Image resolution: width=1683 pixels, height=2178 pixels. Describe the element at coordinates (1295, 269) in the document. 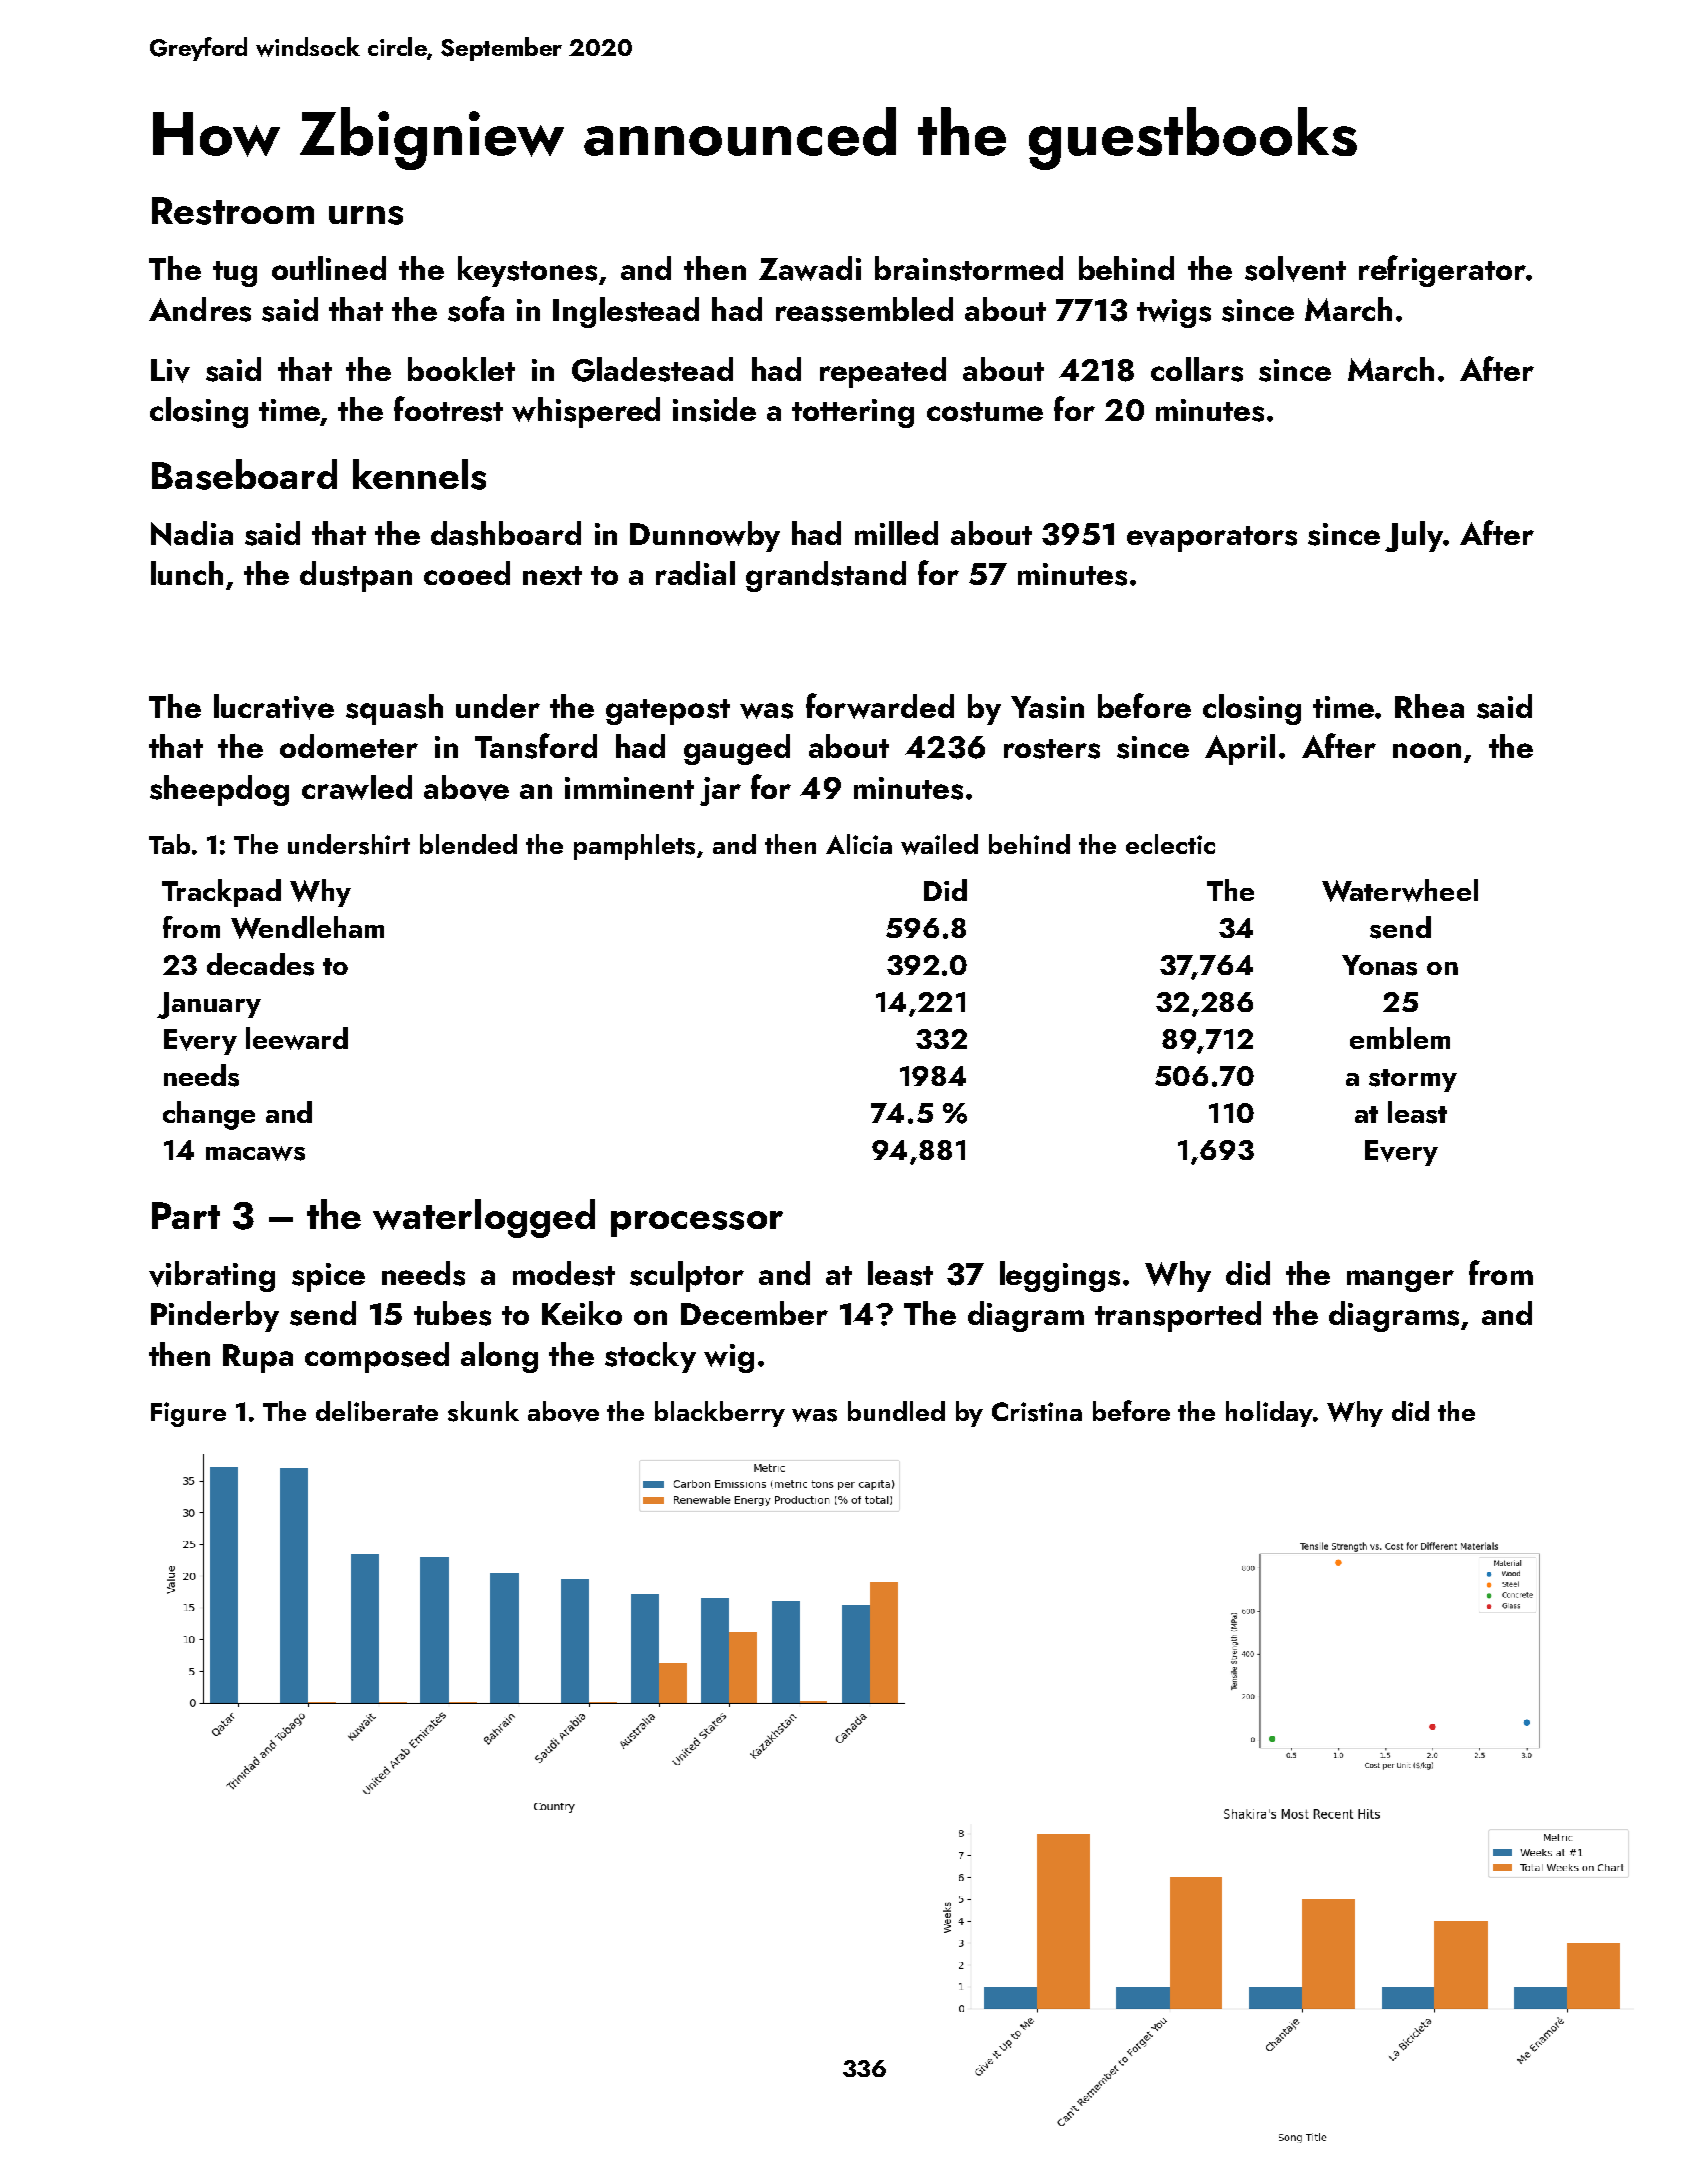

I see `solvent` at that location.
